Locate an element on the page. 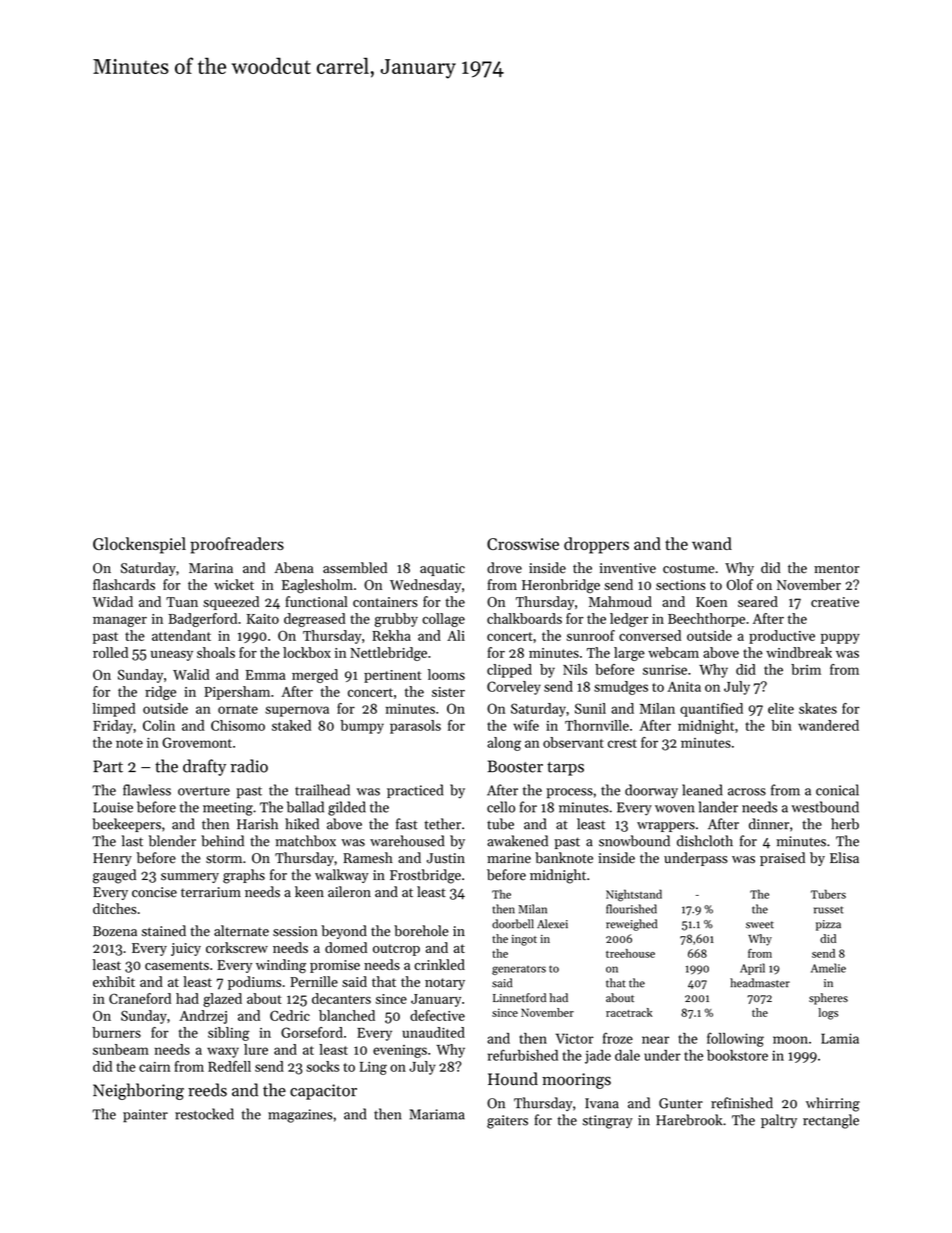  mentor is located at coordinates (836, 569).
